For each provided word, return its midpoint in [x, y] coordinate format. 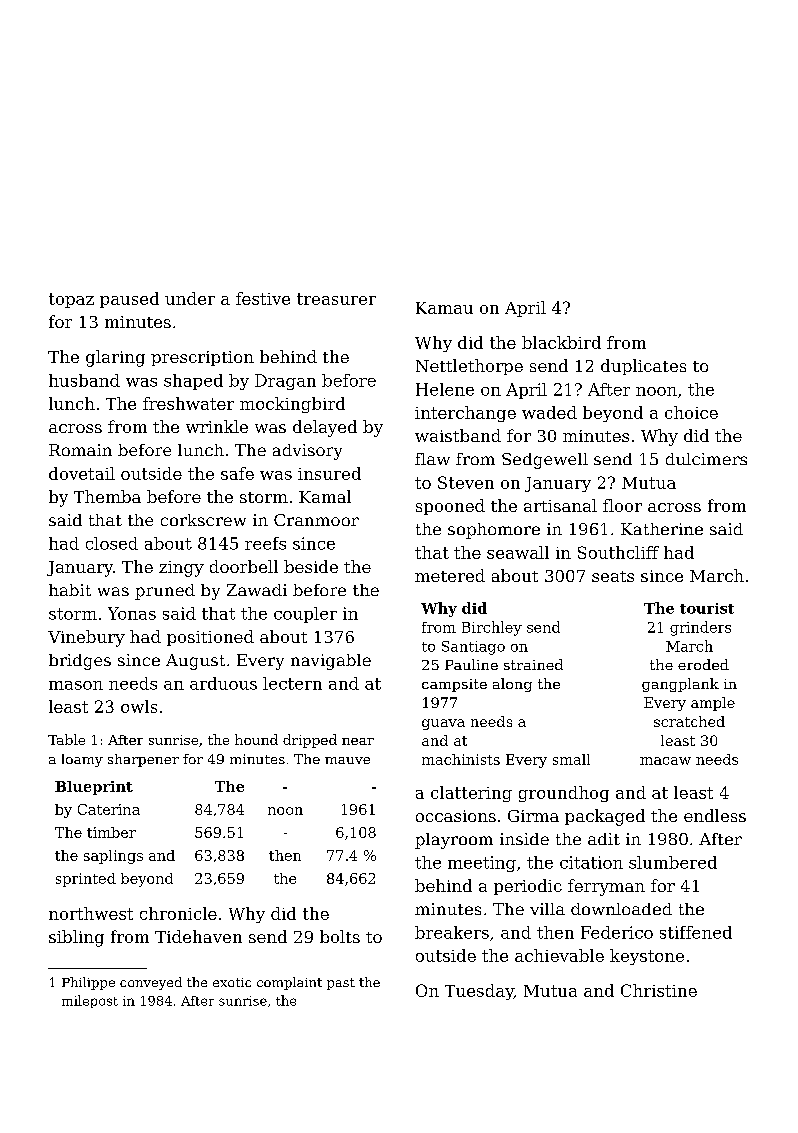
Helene [445, 389]
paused [129, 300]
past [341, 984]
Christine [659, 990]
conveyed [151, 983]
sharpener [143, 760]
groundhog [564, 794]
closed [112, 543]
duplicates [643, 367]
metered [450, 575]
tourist [707, 608]
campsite [454, 685]
